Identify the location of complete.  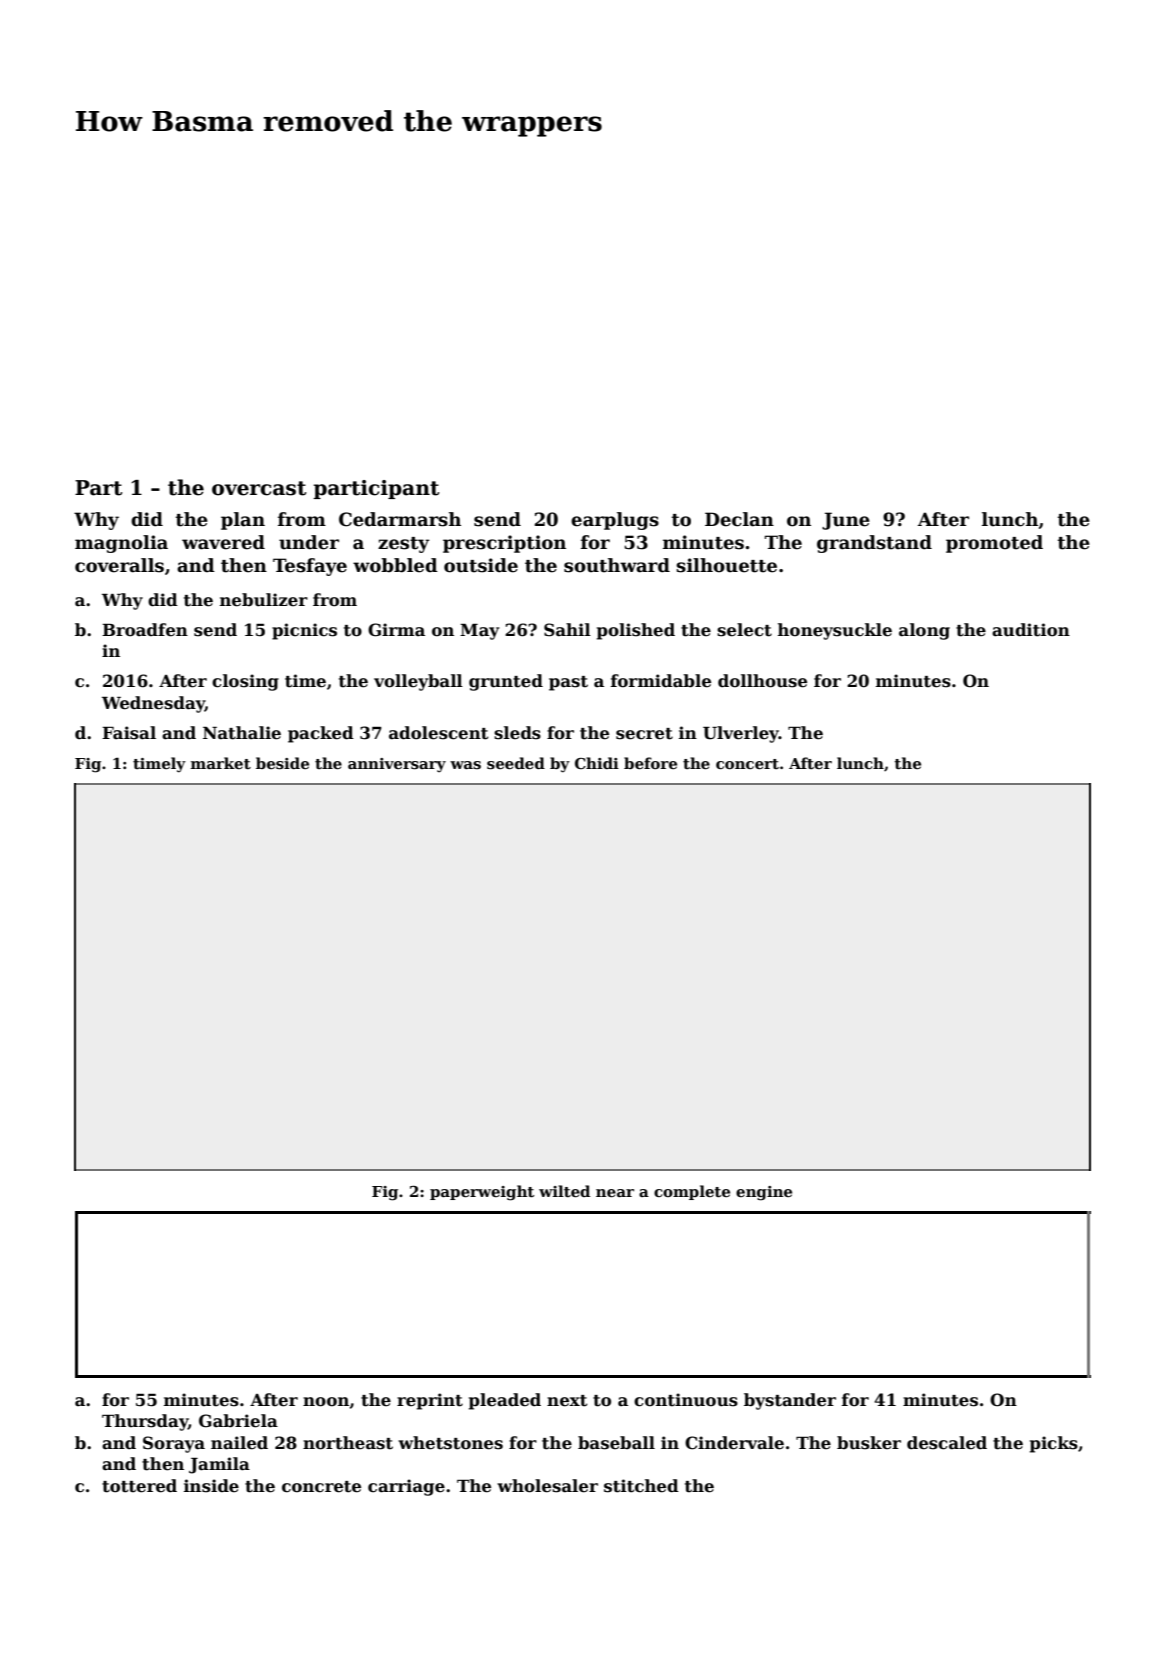
(692, 1192).
